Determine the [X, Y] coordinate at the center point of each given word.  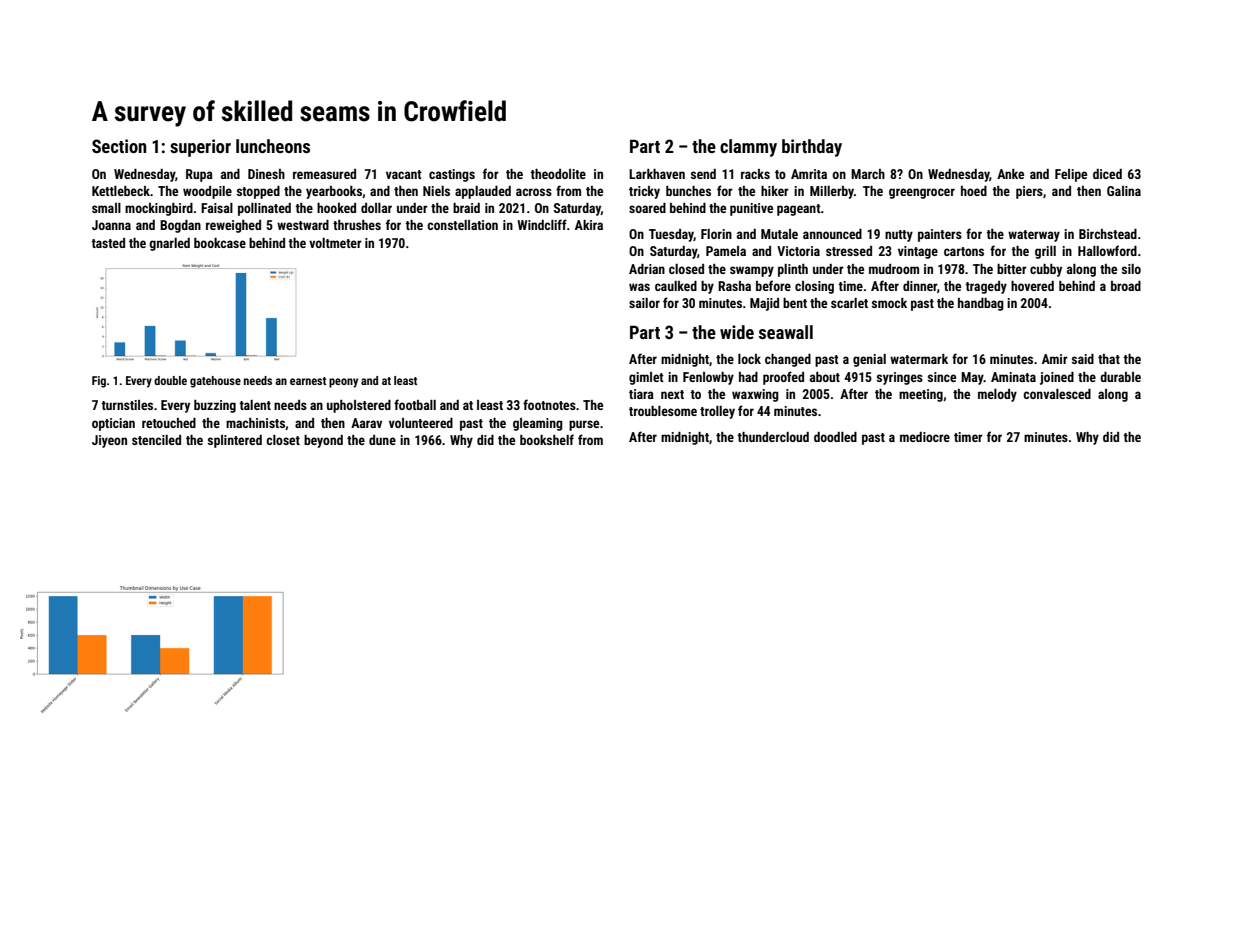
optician [113, 424]
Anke [1010, 174]
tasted [108, 243]
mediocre [925, 437]
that [1109, 359]
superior [200, 148]
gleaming [538, 424]
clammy [748, 148]
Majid [764, 304]
